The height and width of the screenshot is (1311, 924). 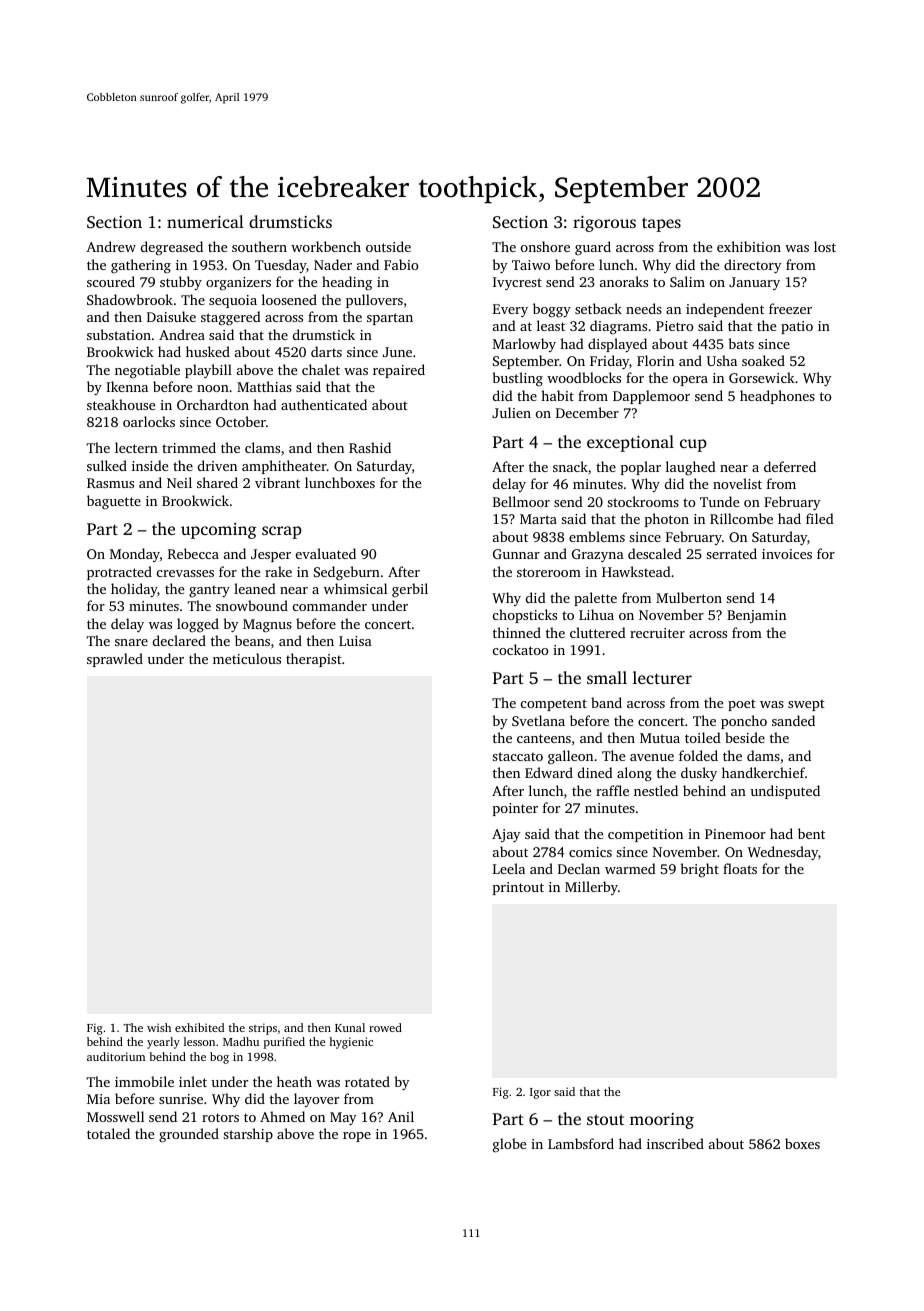 I want to click on Rebecca, so click(x=193, y=553).
